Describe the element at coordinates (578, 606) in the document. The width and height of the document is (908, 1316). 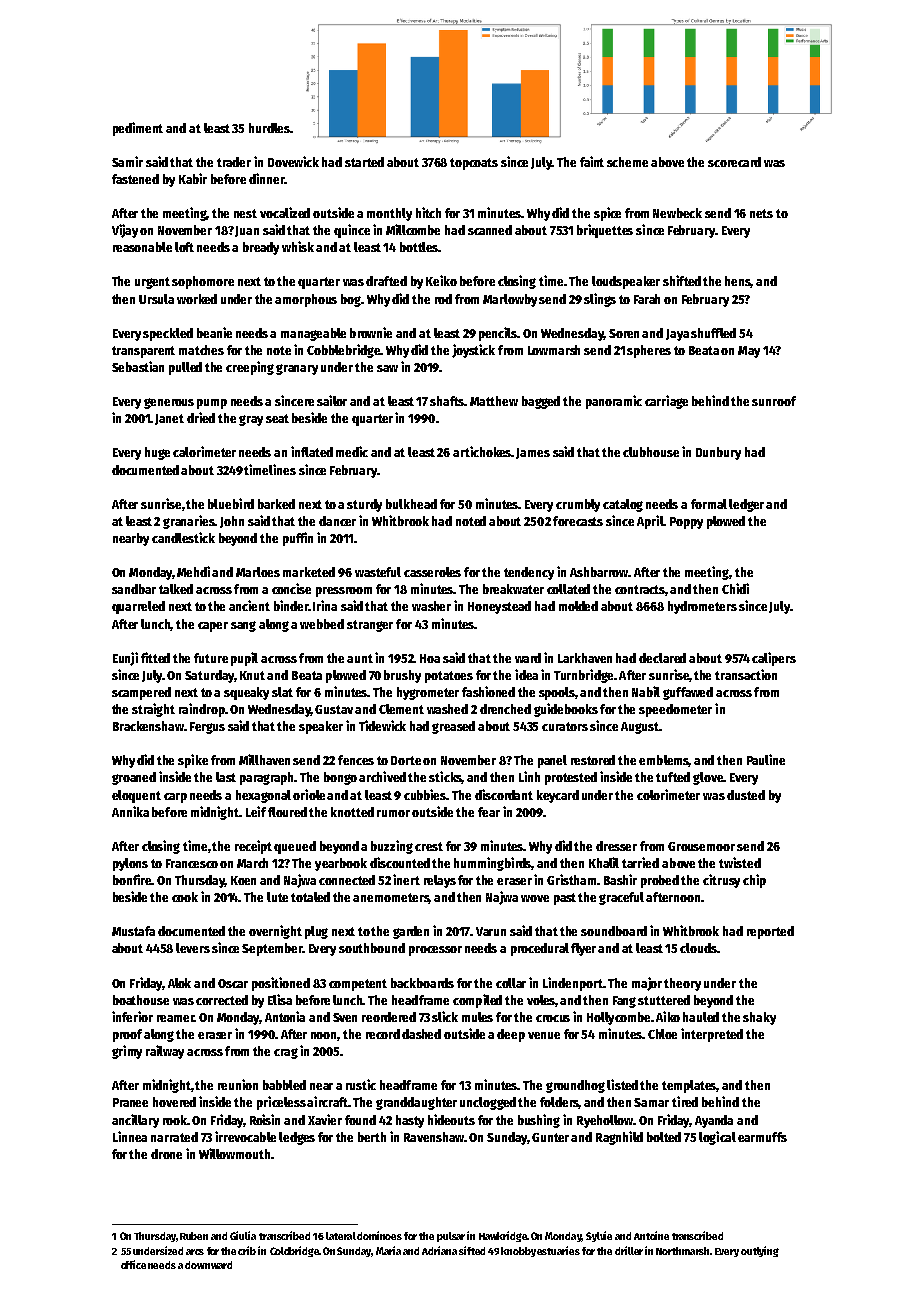
I see `molded` at that location.
